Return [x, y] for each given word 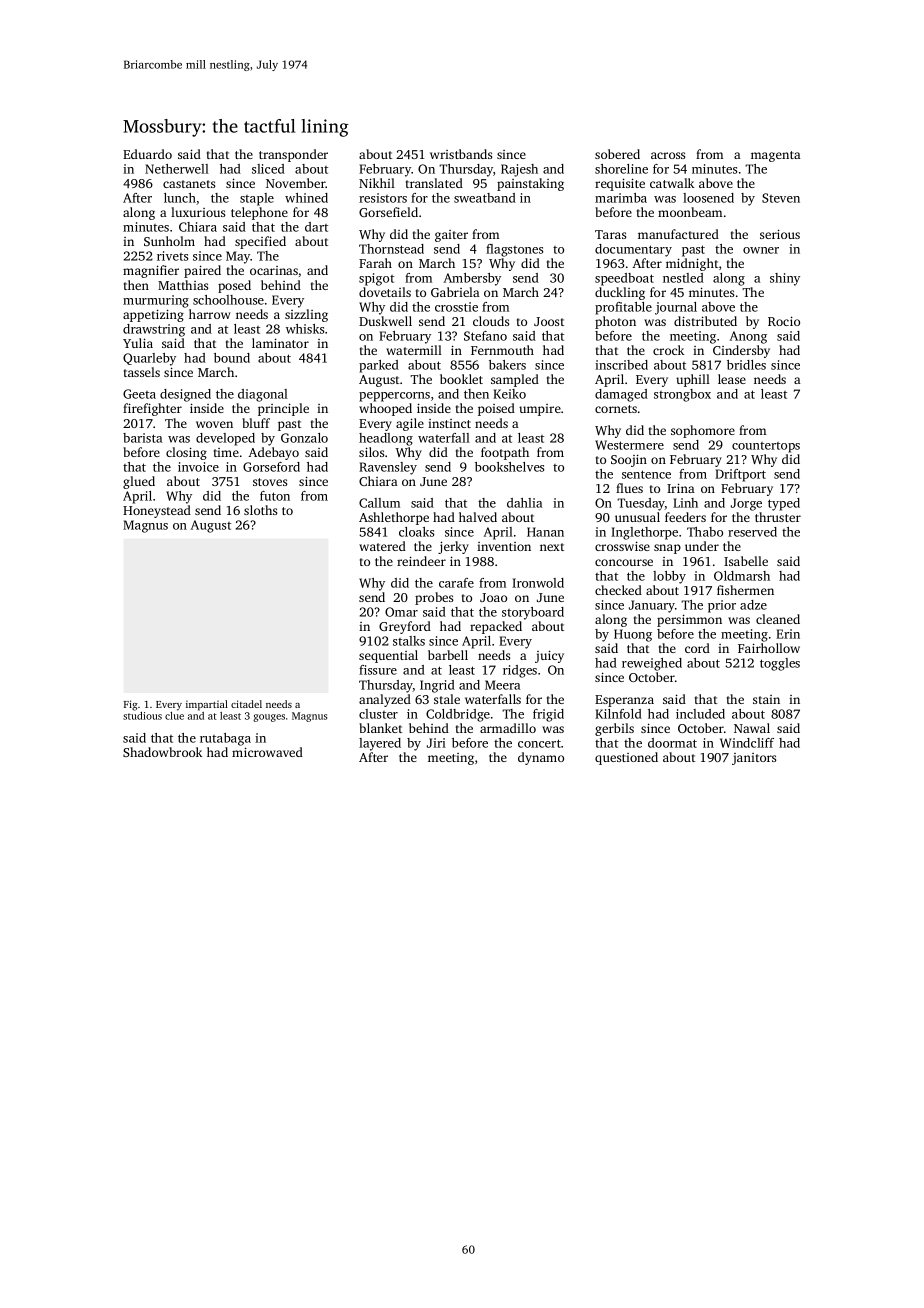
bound [232, 358]
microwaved [267, 752]
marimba [621, 198]
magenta [776, 156]
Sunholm [169, 241]
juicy [549, 656]
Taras [610, 234]
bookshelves [510, 467]
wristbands [461, 154]
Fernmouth [502, 350]
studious [142, 716]
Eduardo [147, 154]
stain [766, 699]
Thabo [705, 532]
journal [676, 308]
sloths [260, 510]
